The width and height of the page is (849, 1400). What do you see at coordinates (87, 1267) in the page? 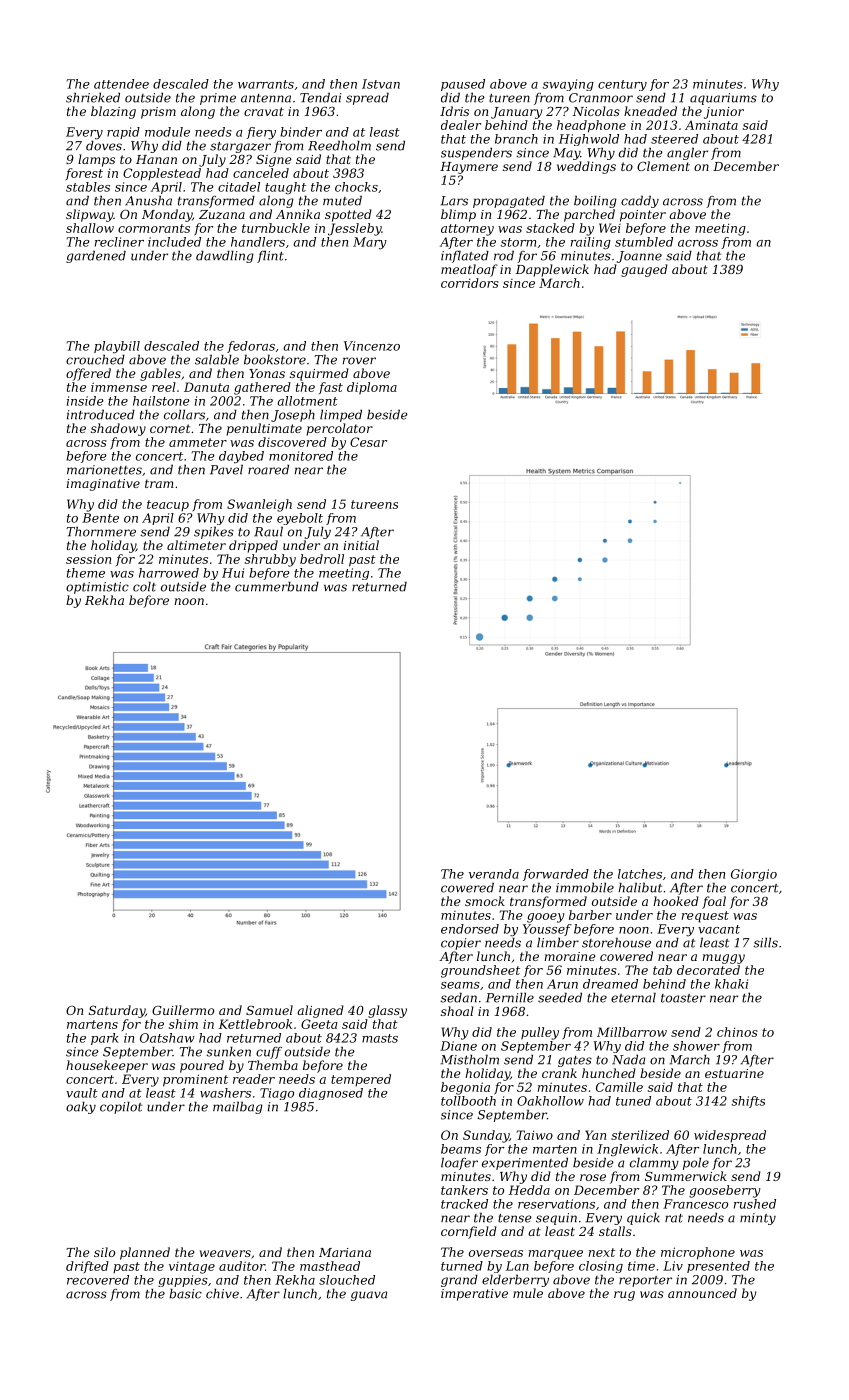
I see `drifted` at bounding box center [87, 1267].
